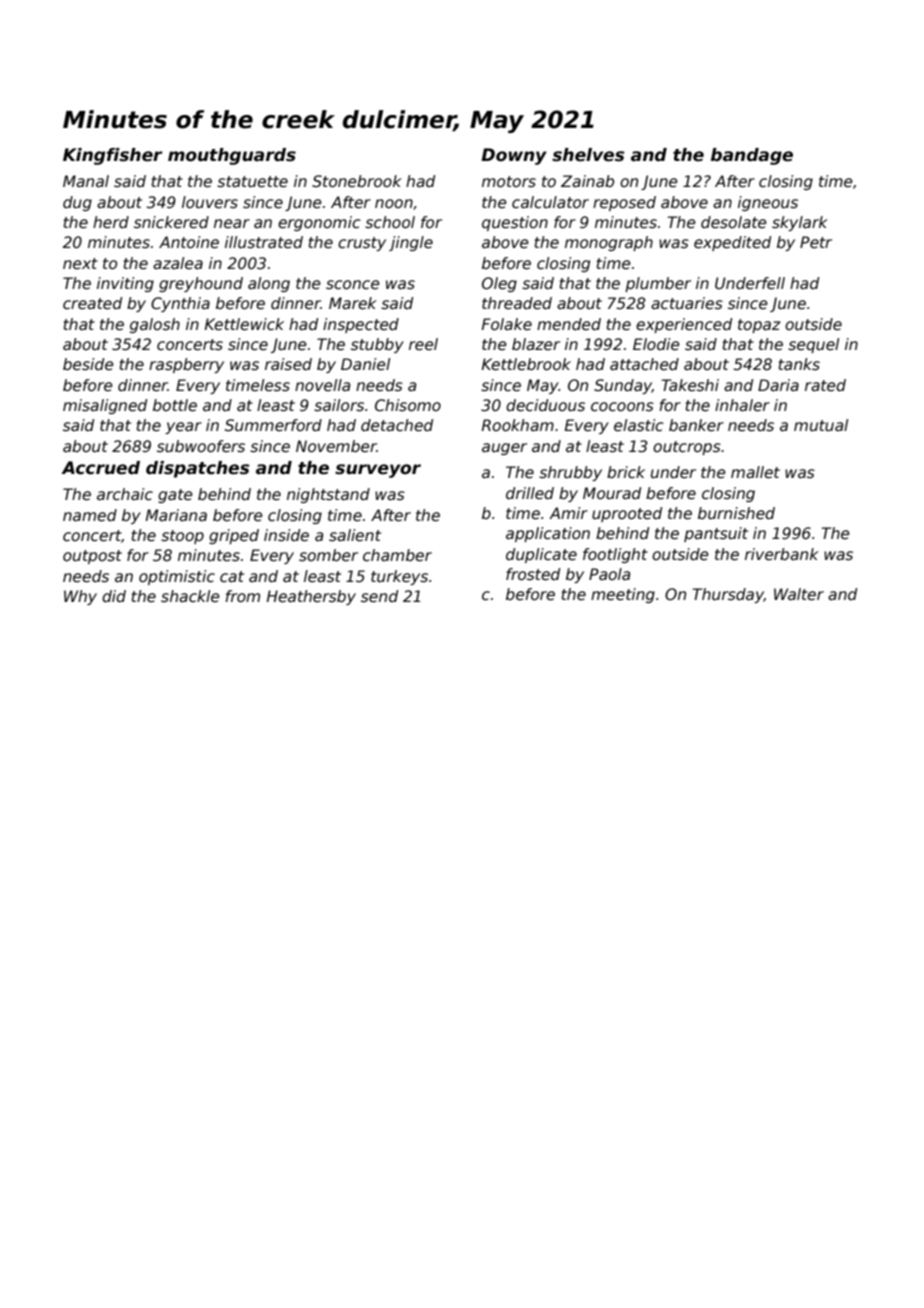  Describe the element at coordinates (569, 324) in the page. I see `mended` at that location.
